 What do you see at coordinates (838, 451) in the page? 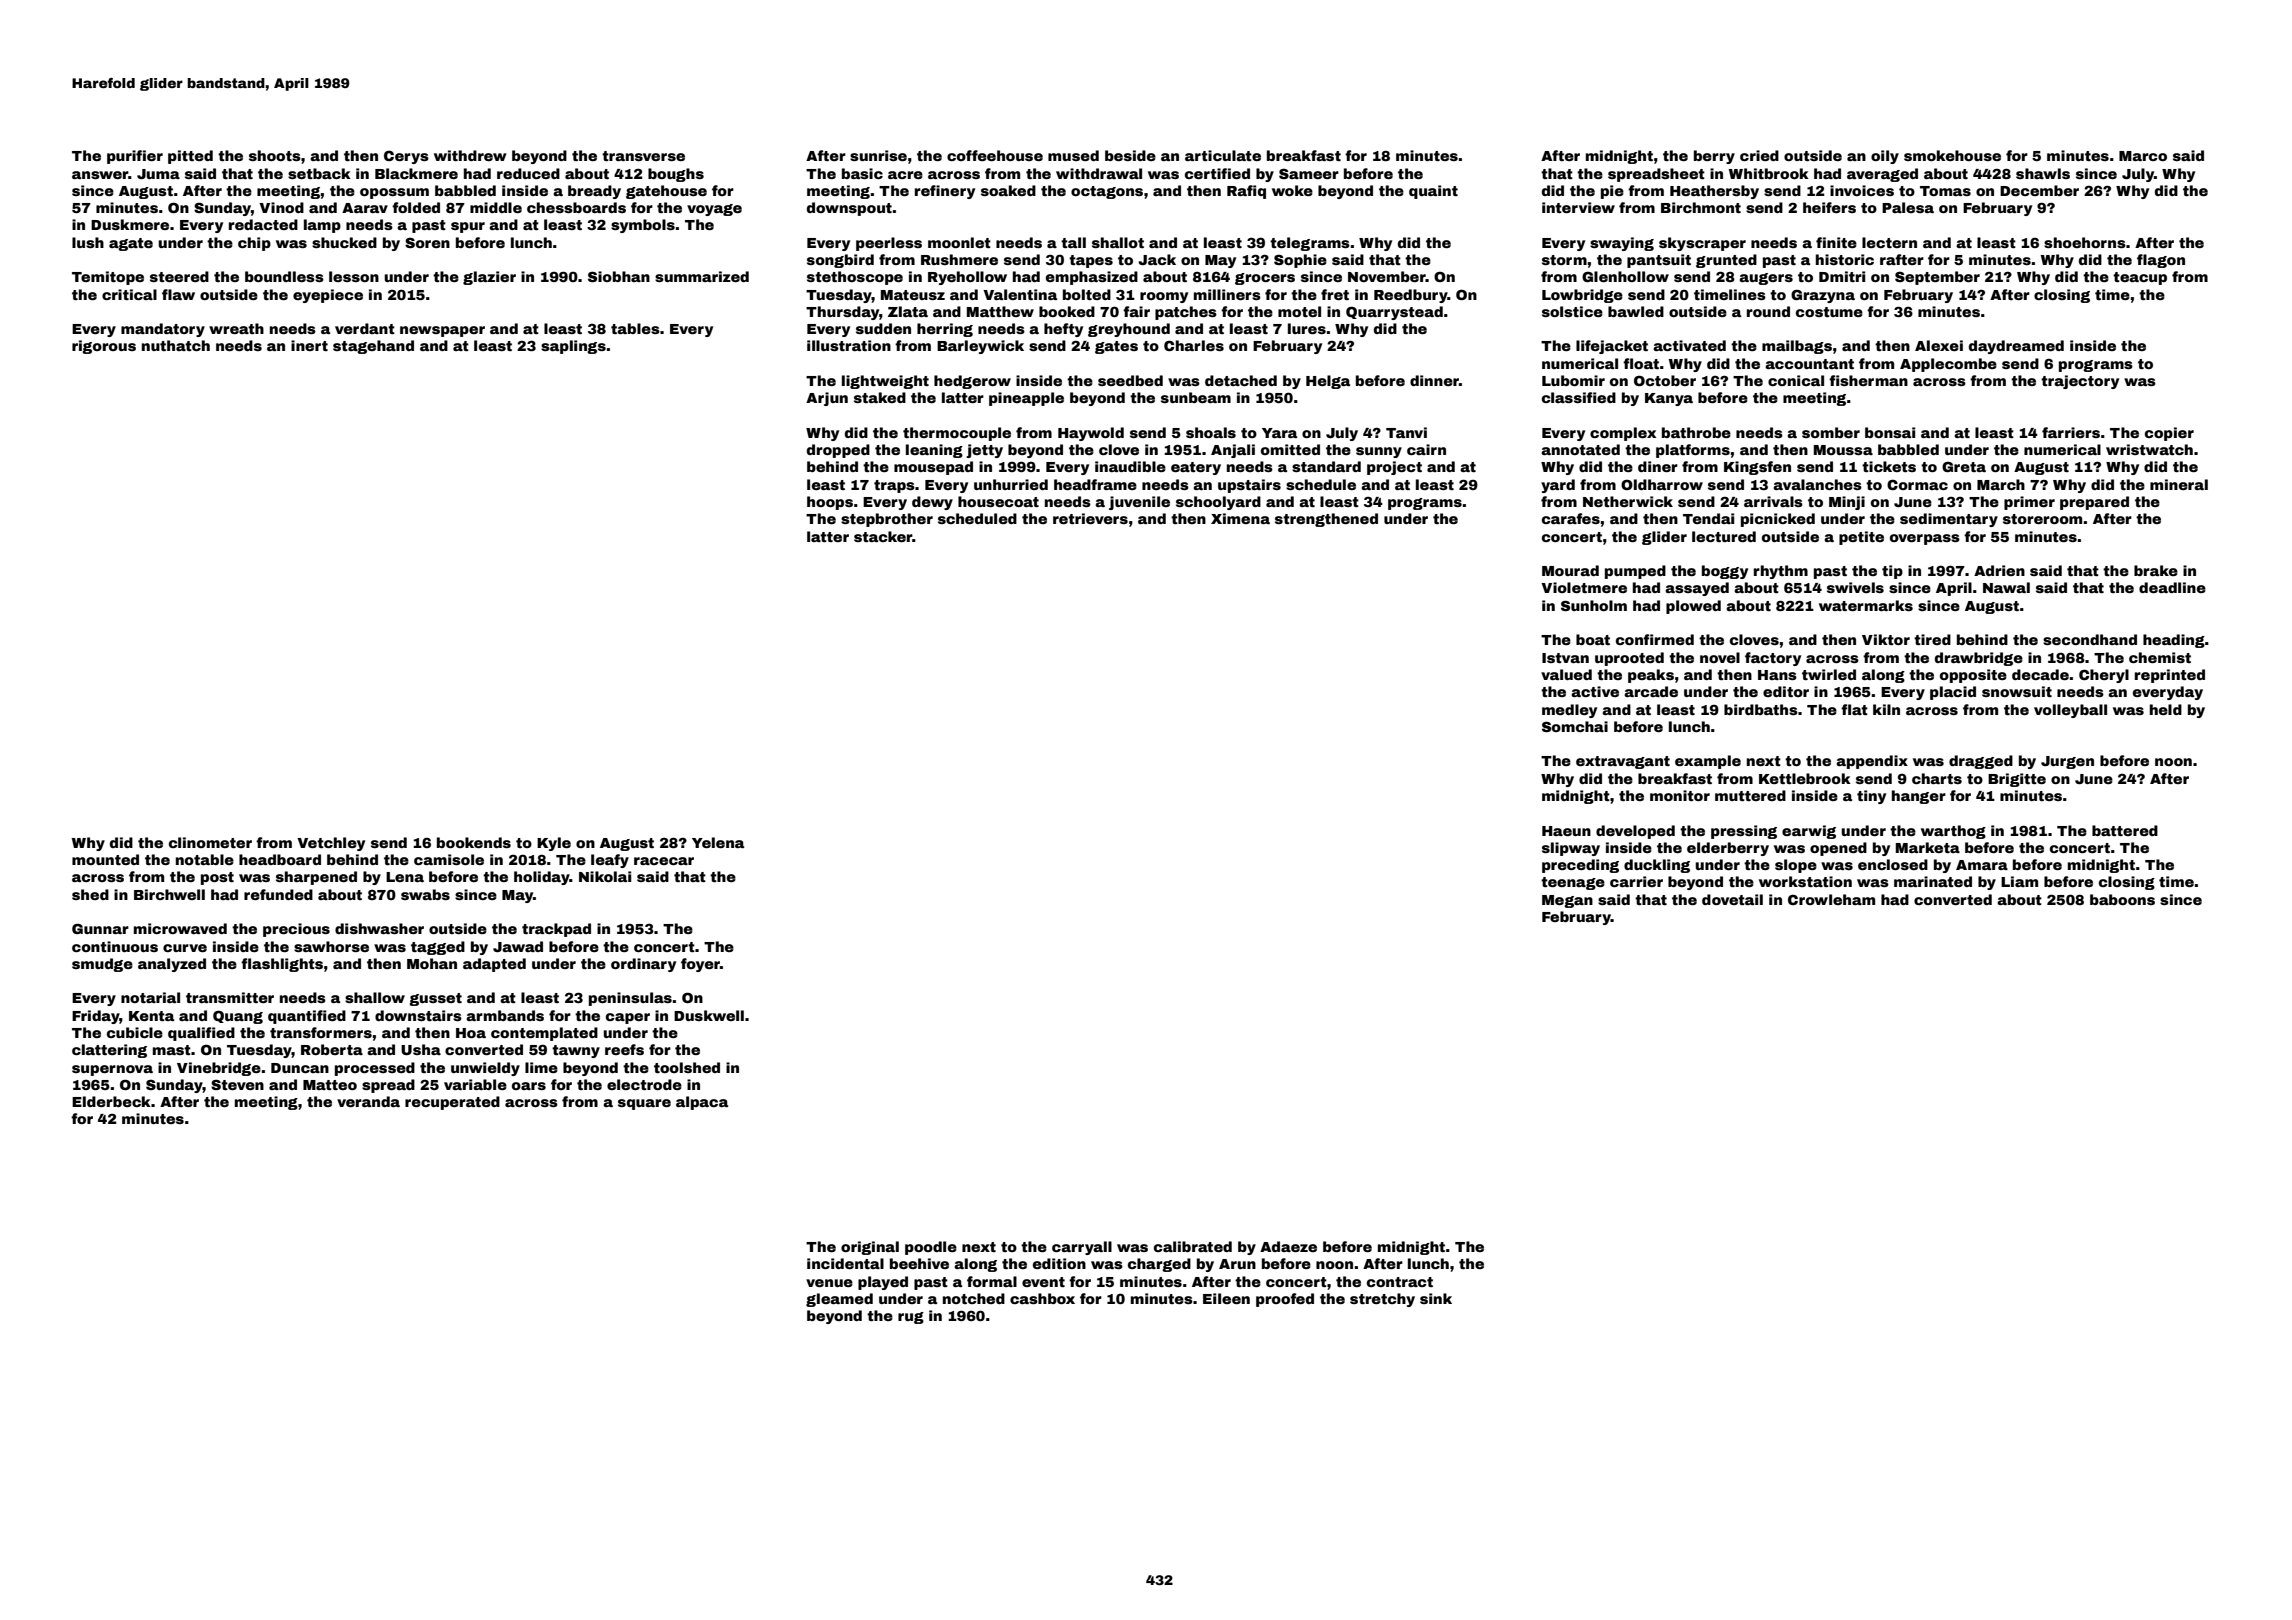
I see `dropped` at bounding box center [838, 451].
